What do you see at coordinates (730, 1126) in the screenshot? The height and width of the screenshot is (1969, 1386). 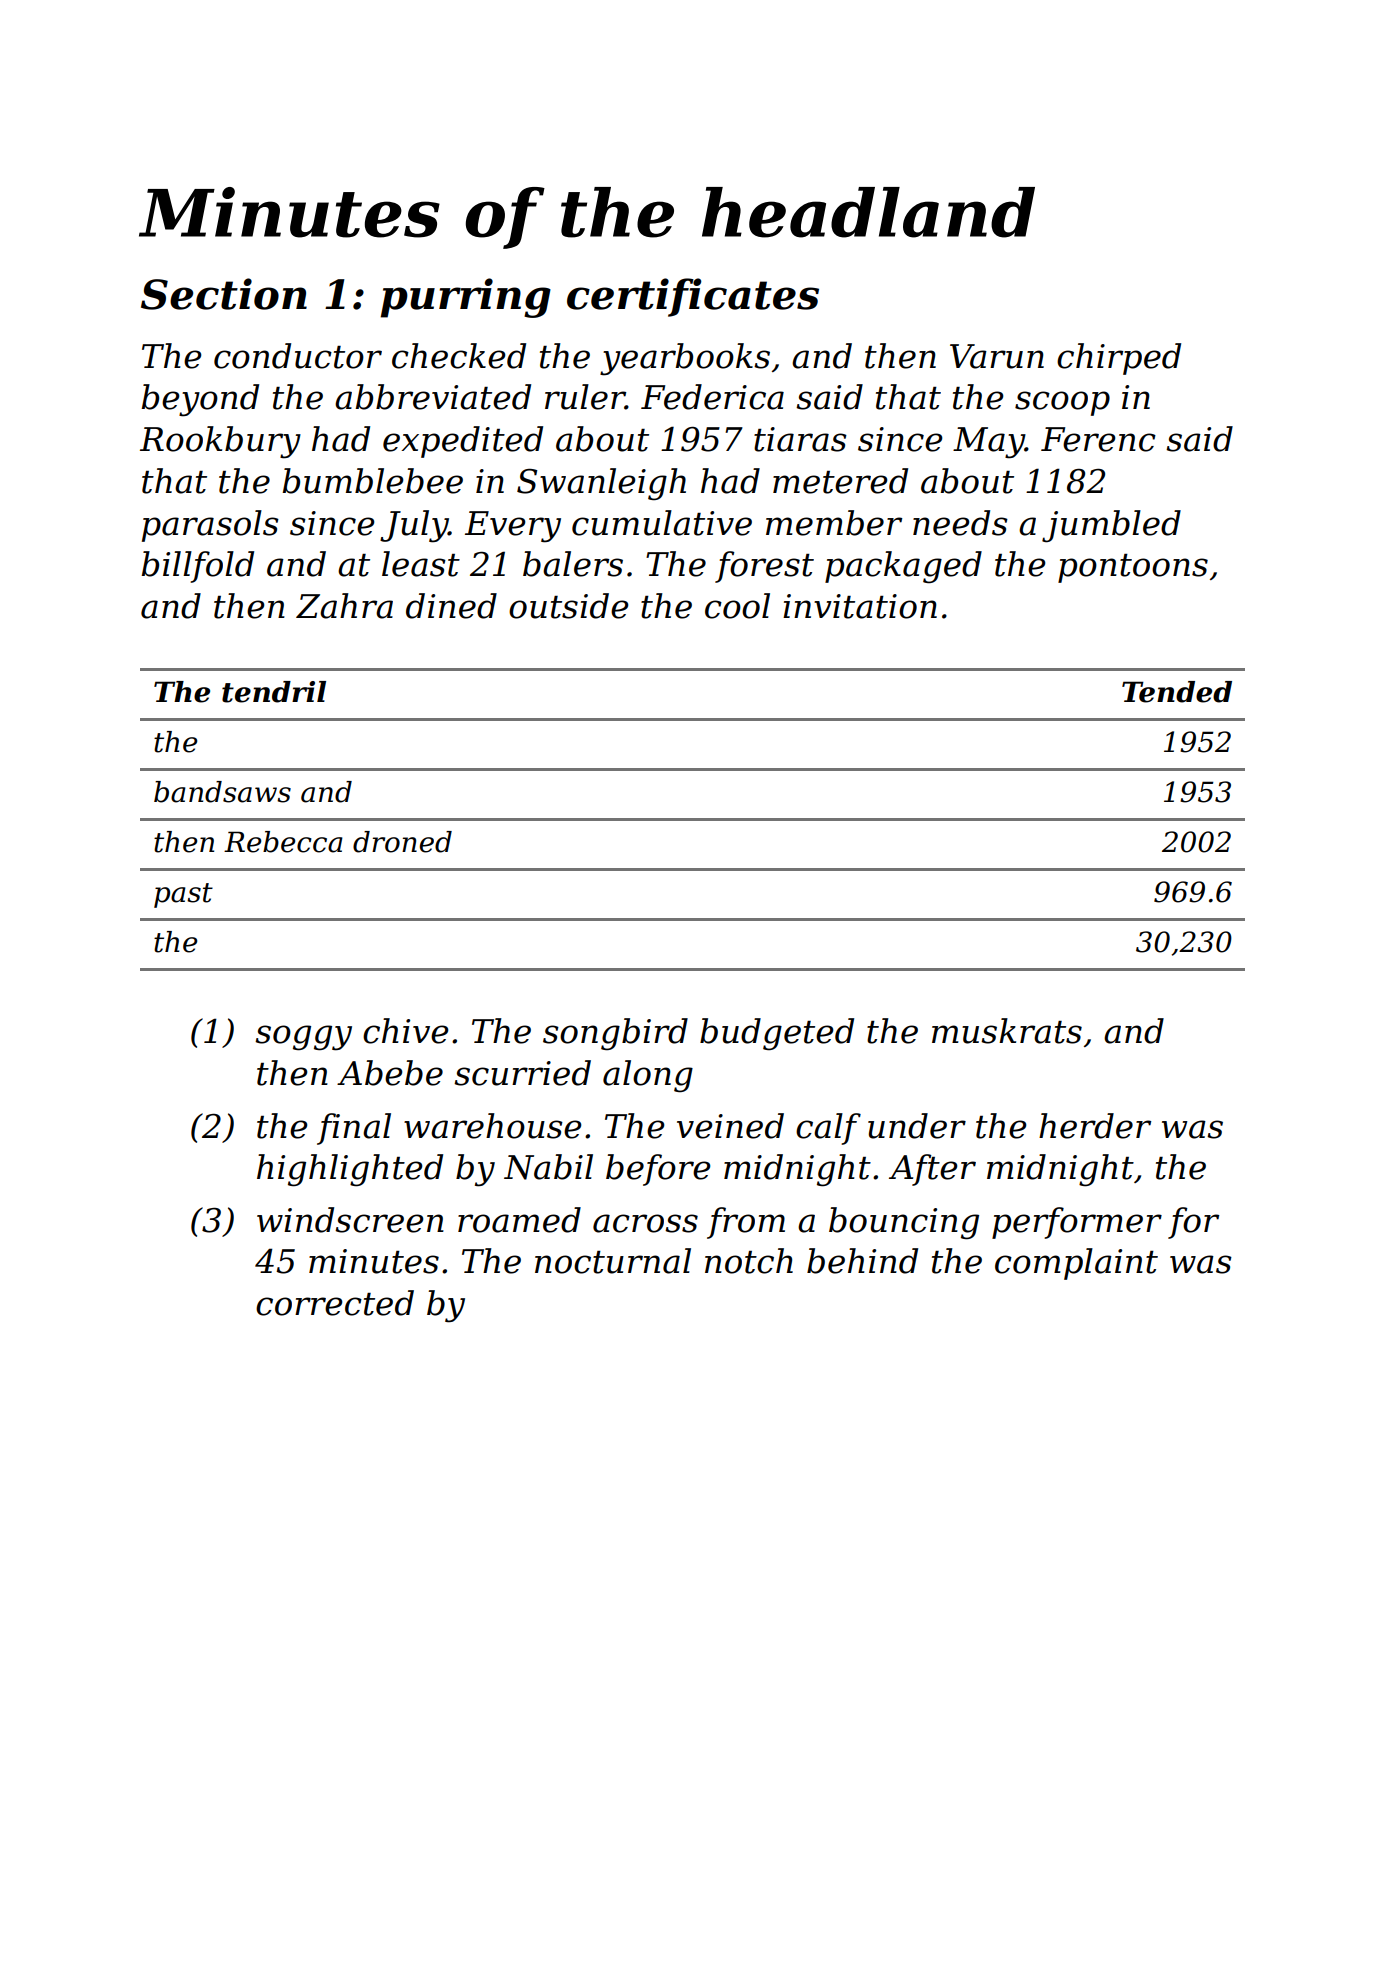 I see `veined` at bounding box center [730, 1126].
